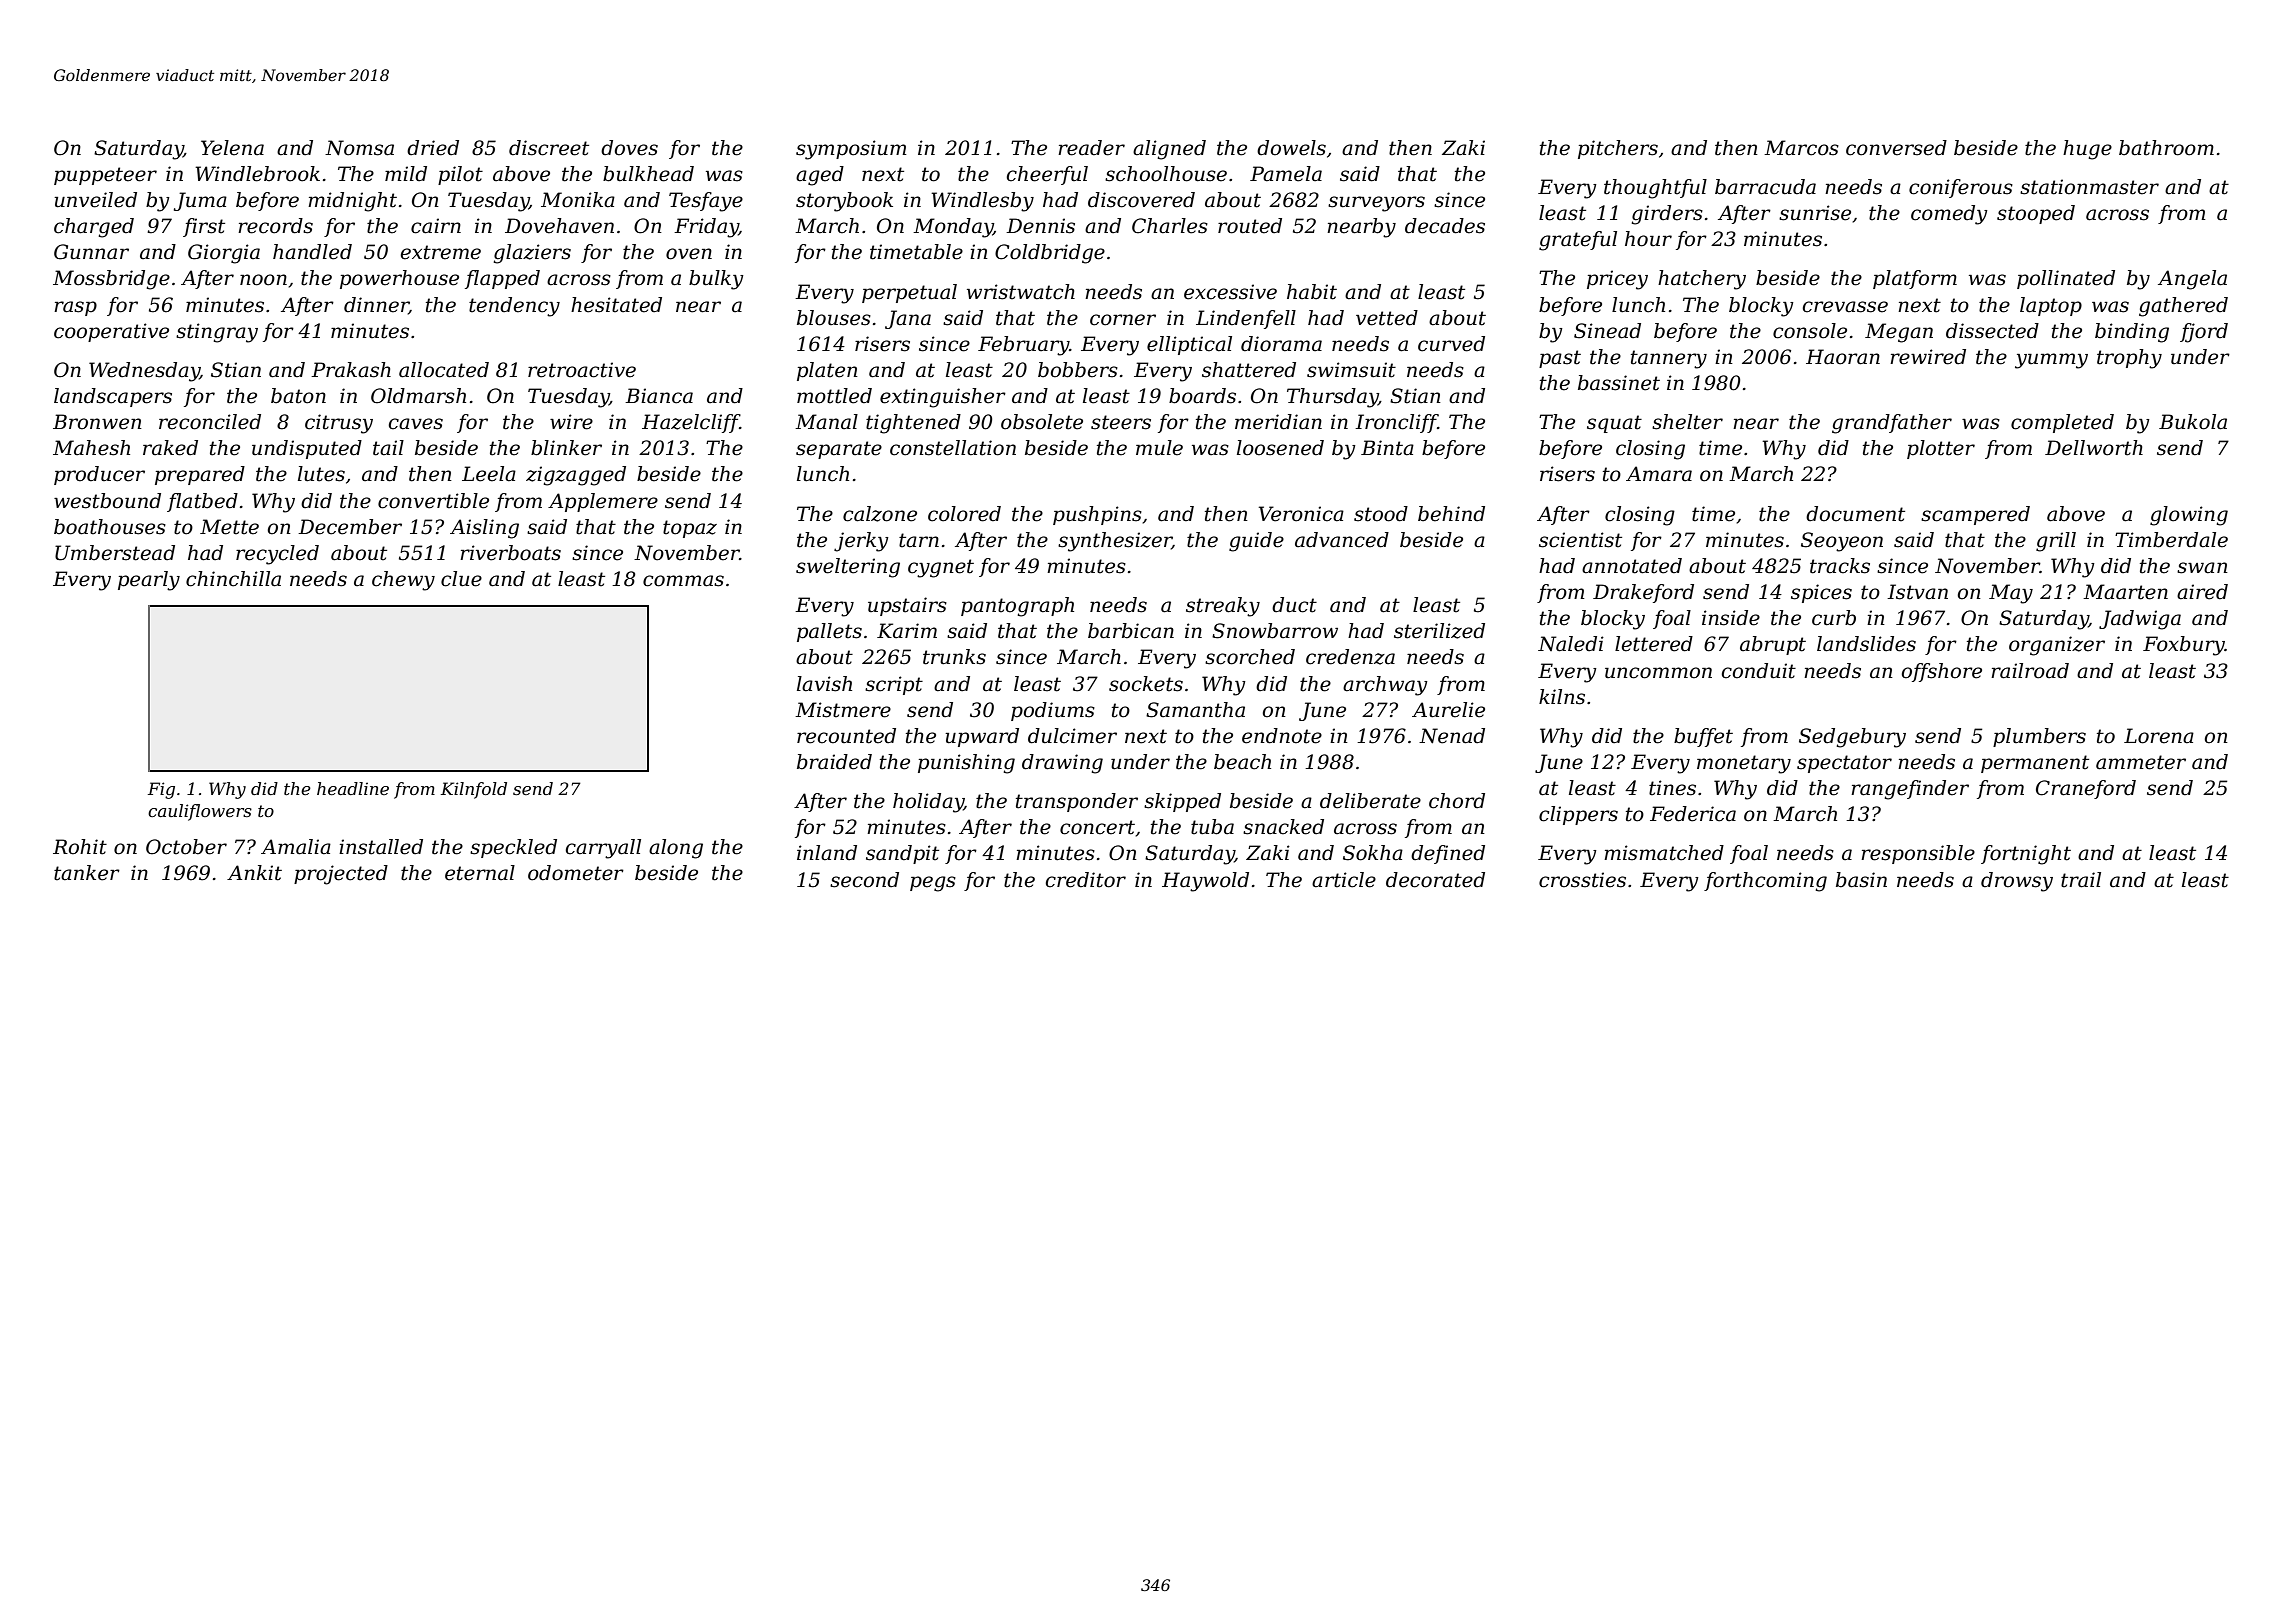 This screenshot has width=2282, height=1614. I want to click on binding, so click(2132, 333).
